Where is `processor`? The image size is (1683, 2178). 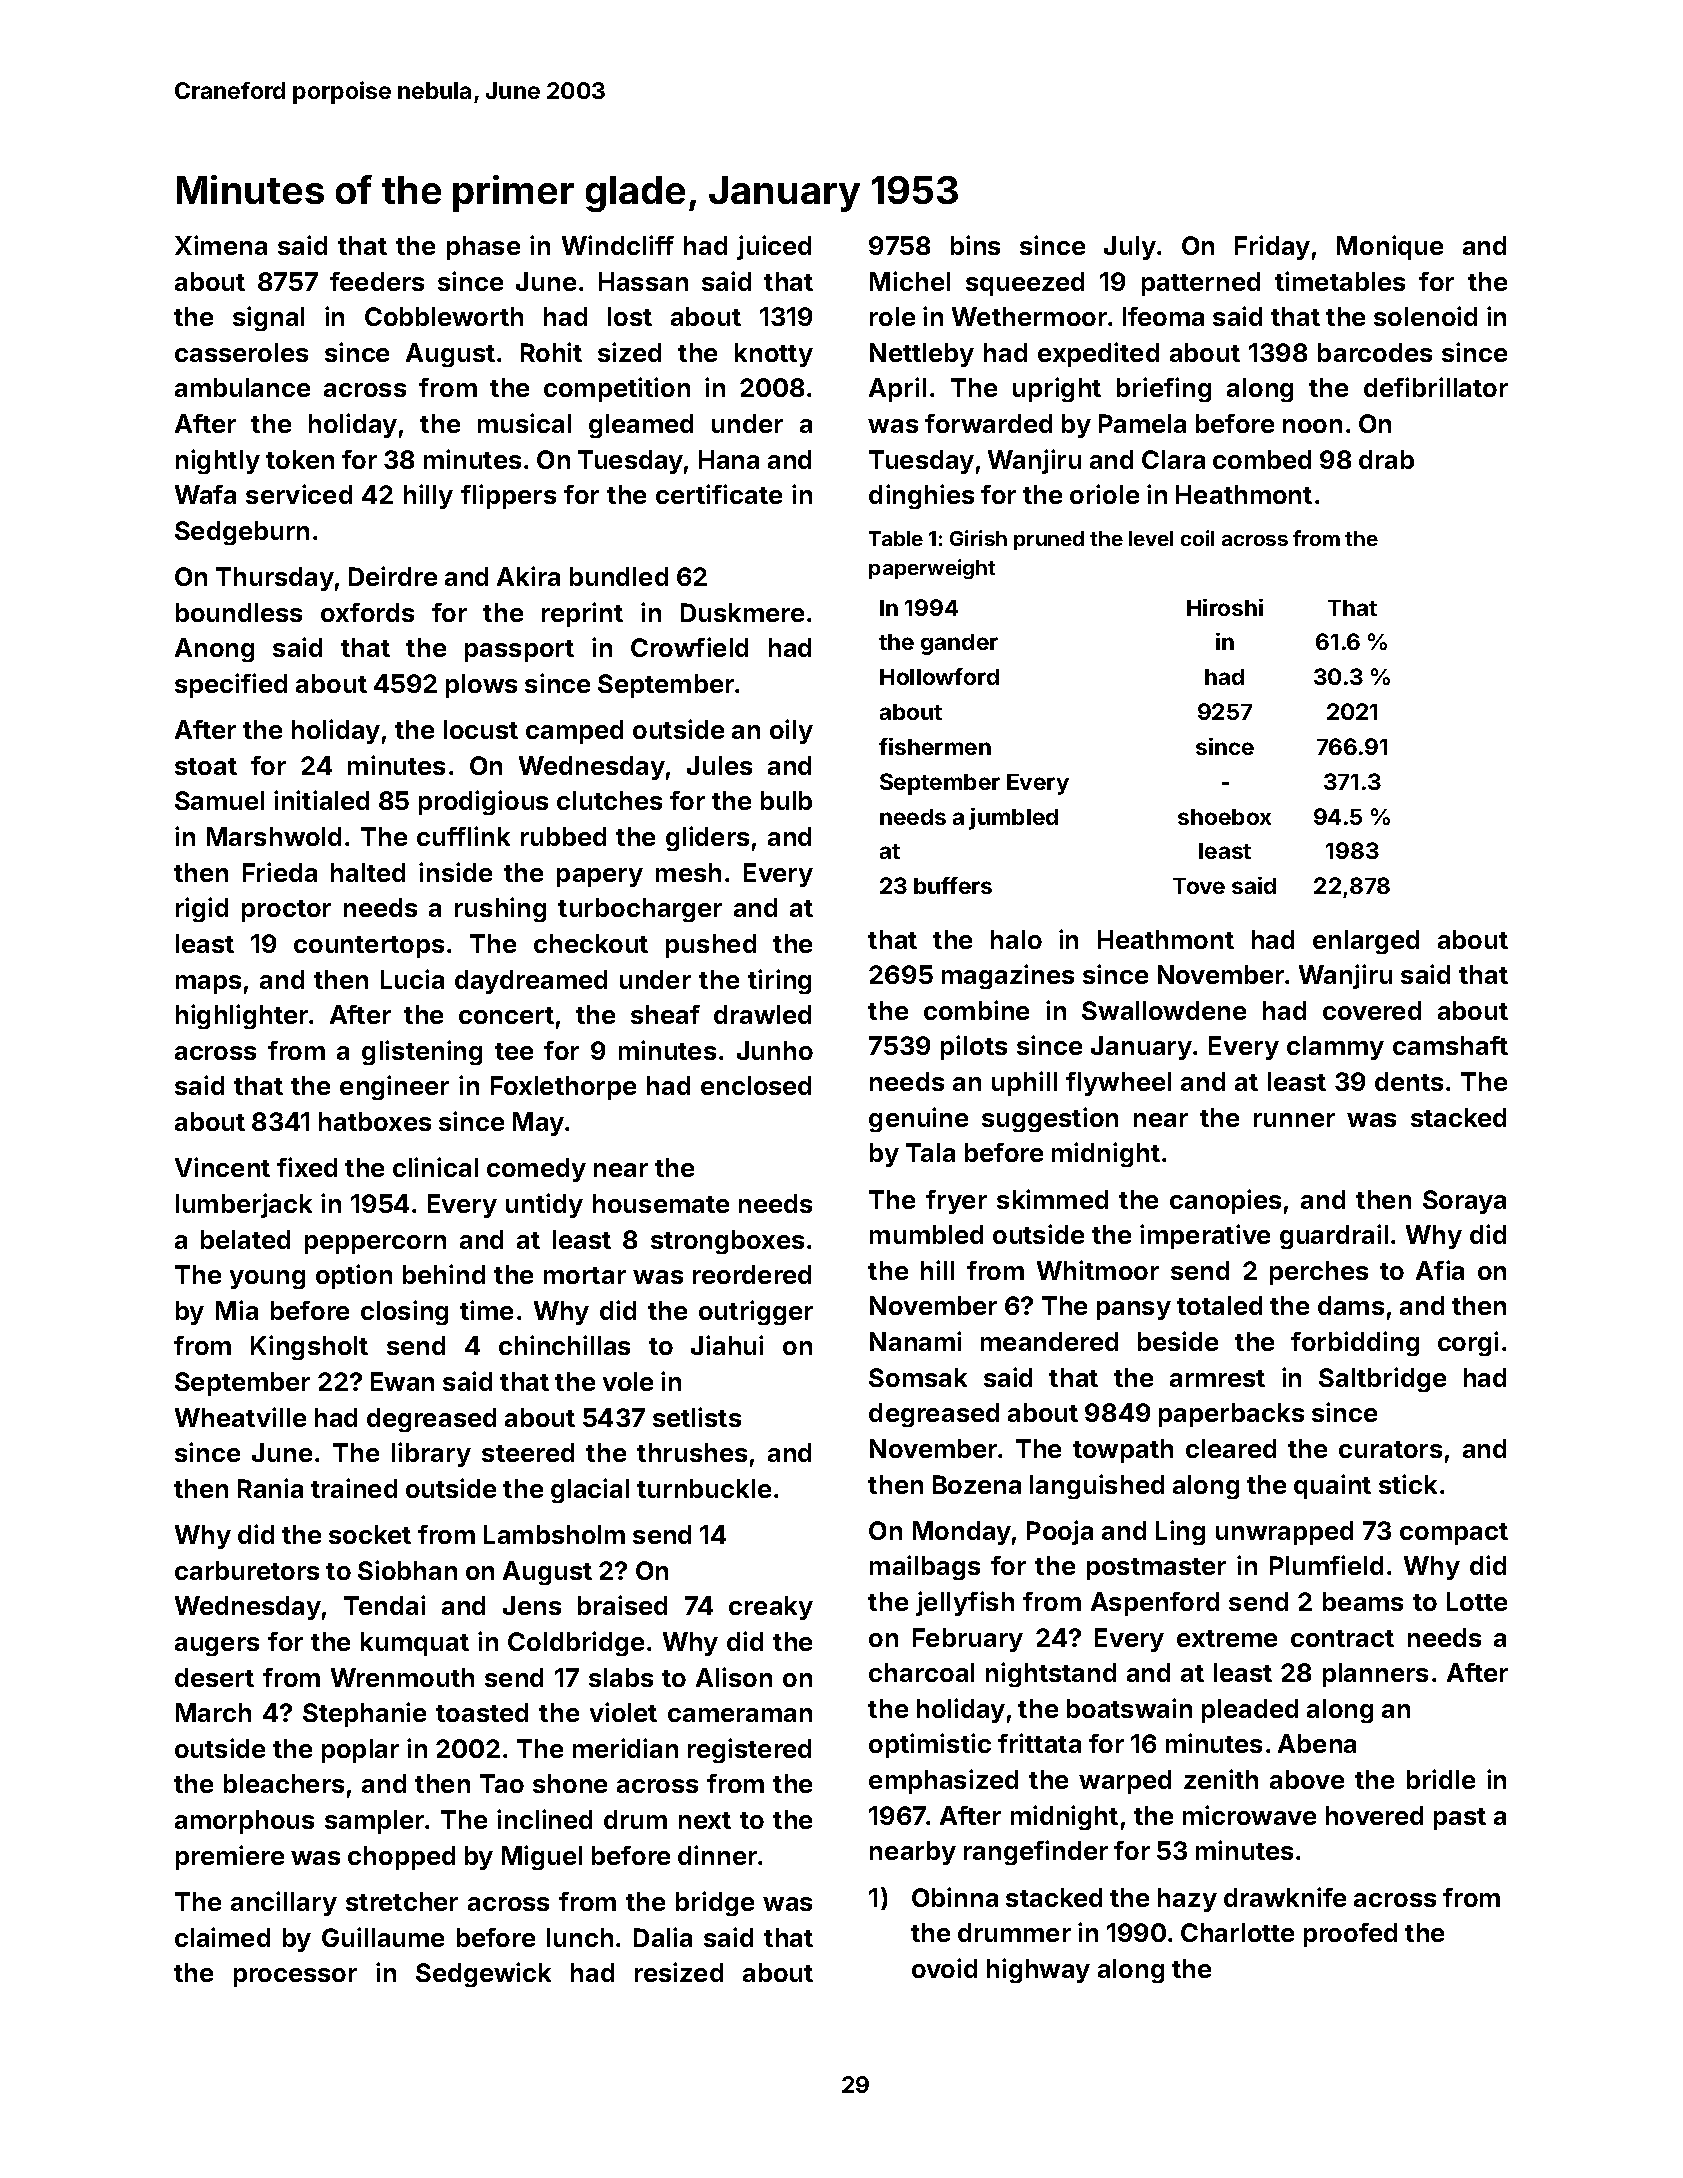
processor is located at coordinates (295, 1977).
